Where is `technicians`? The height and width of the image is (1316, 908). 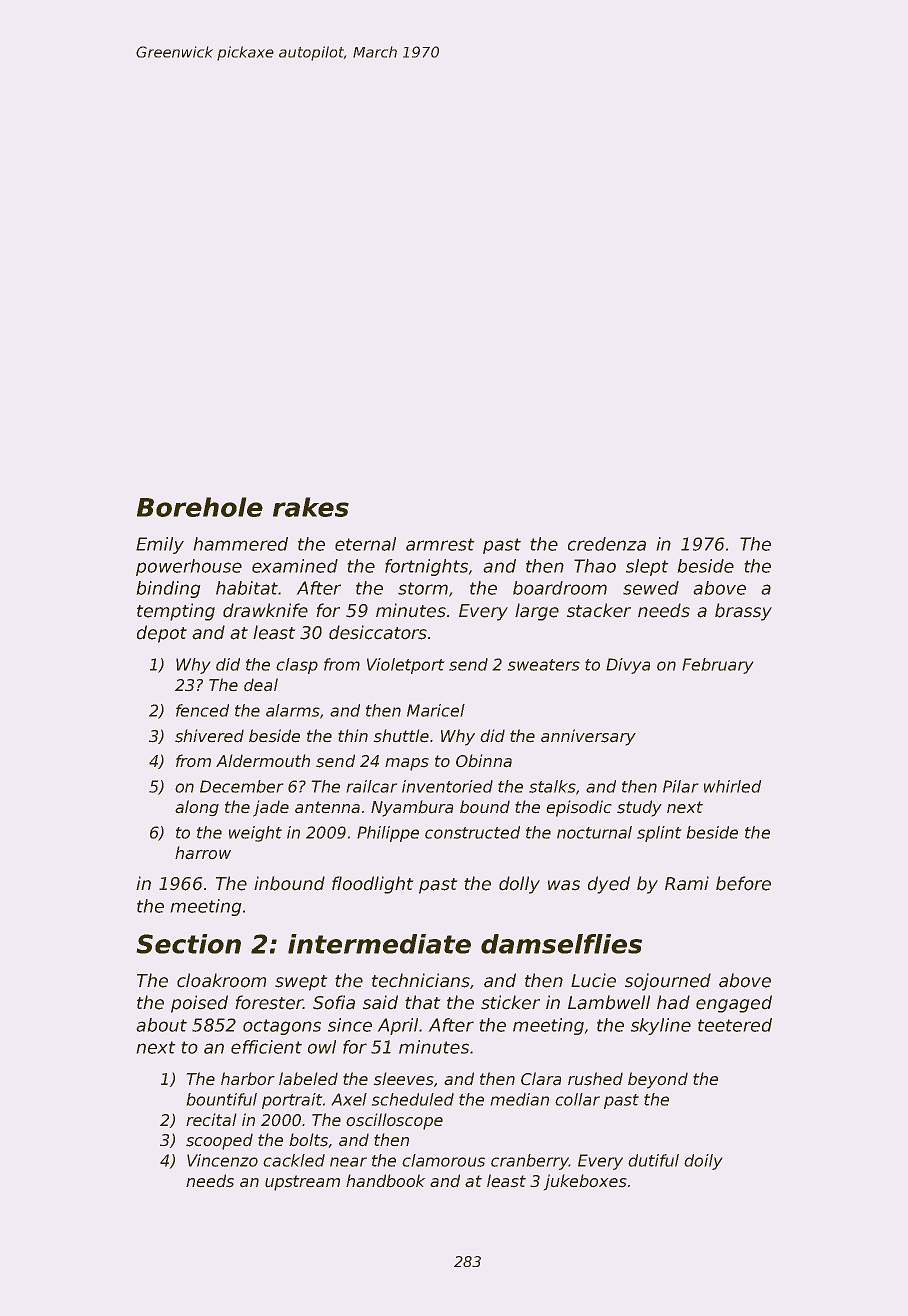
technicians is located at coordinates (421, 980).
